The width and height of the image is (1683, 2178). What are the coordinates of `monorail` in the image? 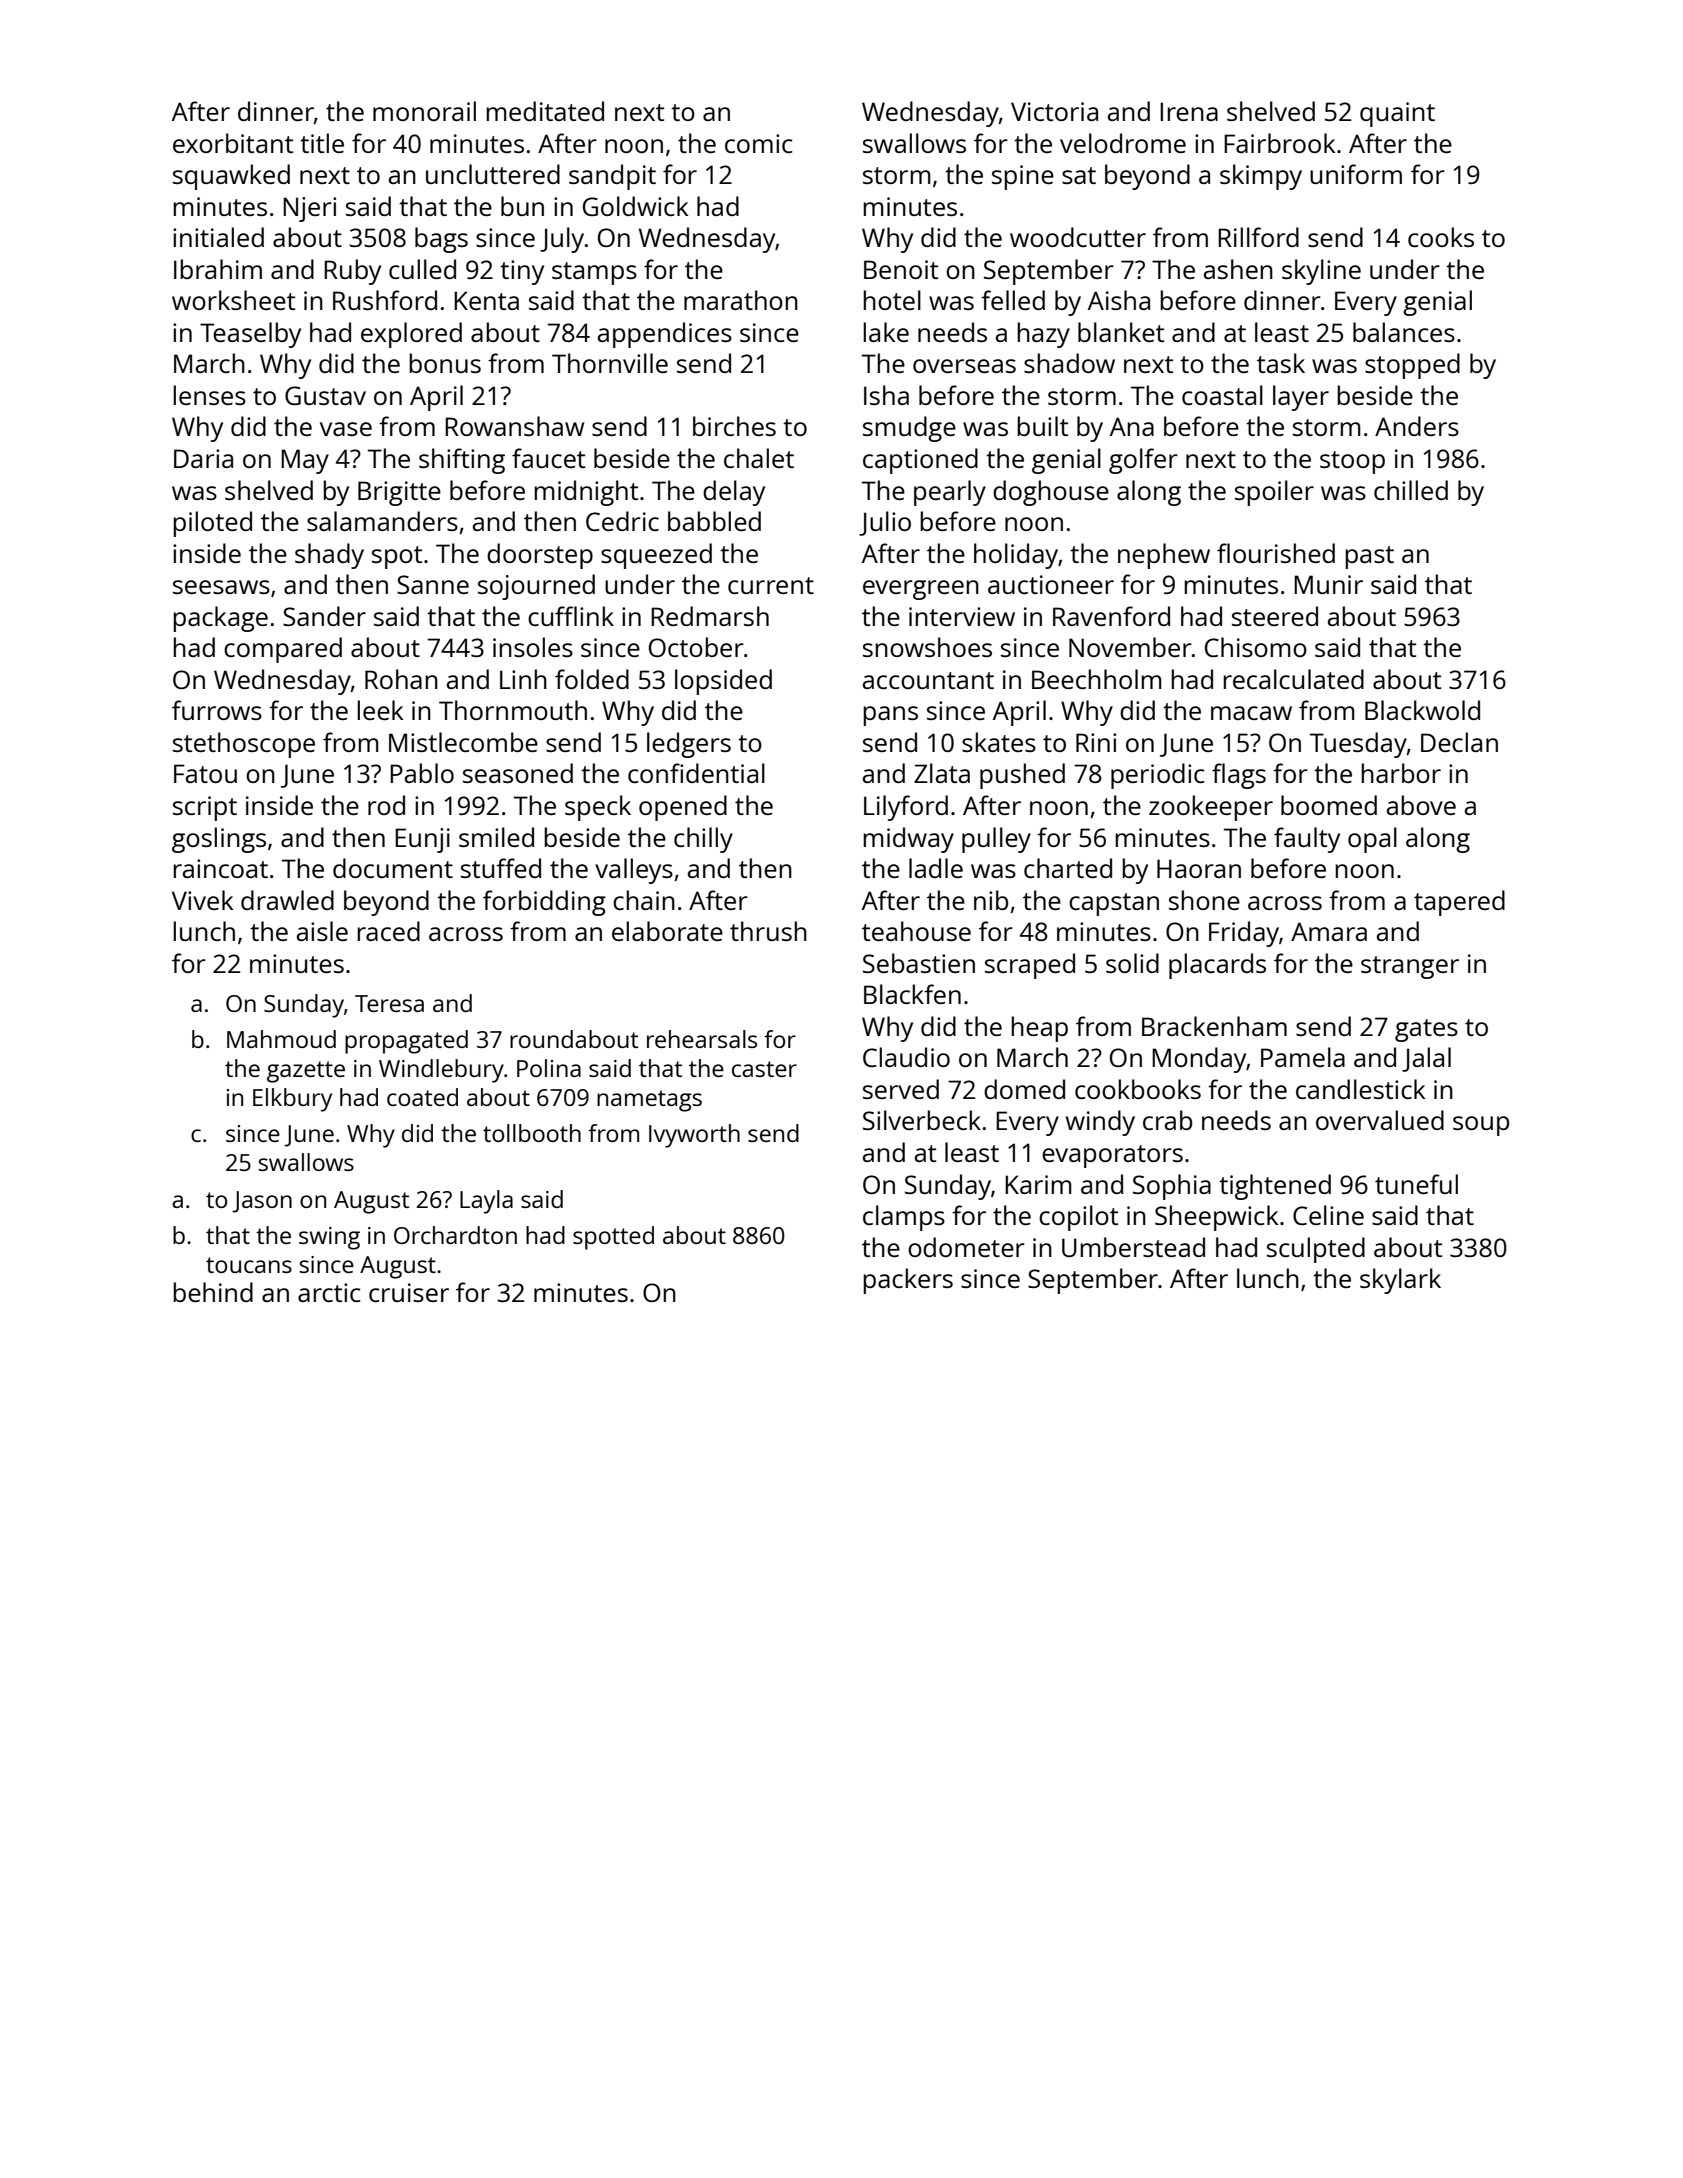 It's located at (424, 111).
